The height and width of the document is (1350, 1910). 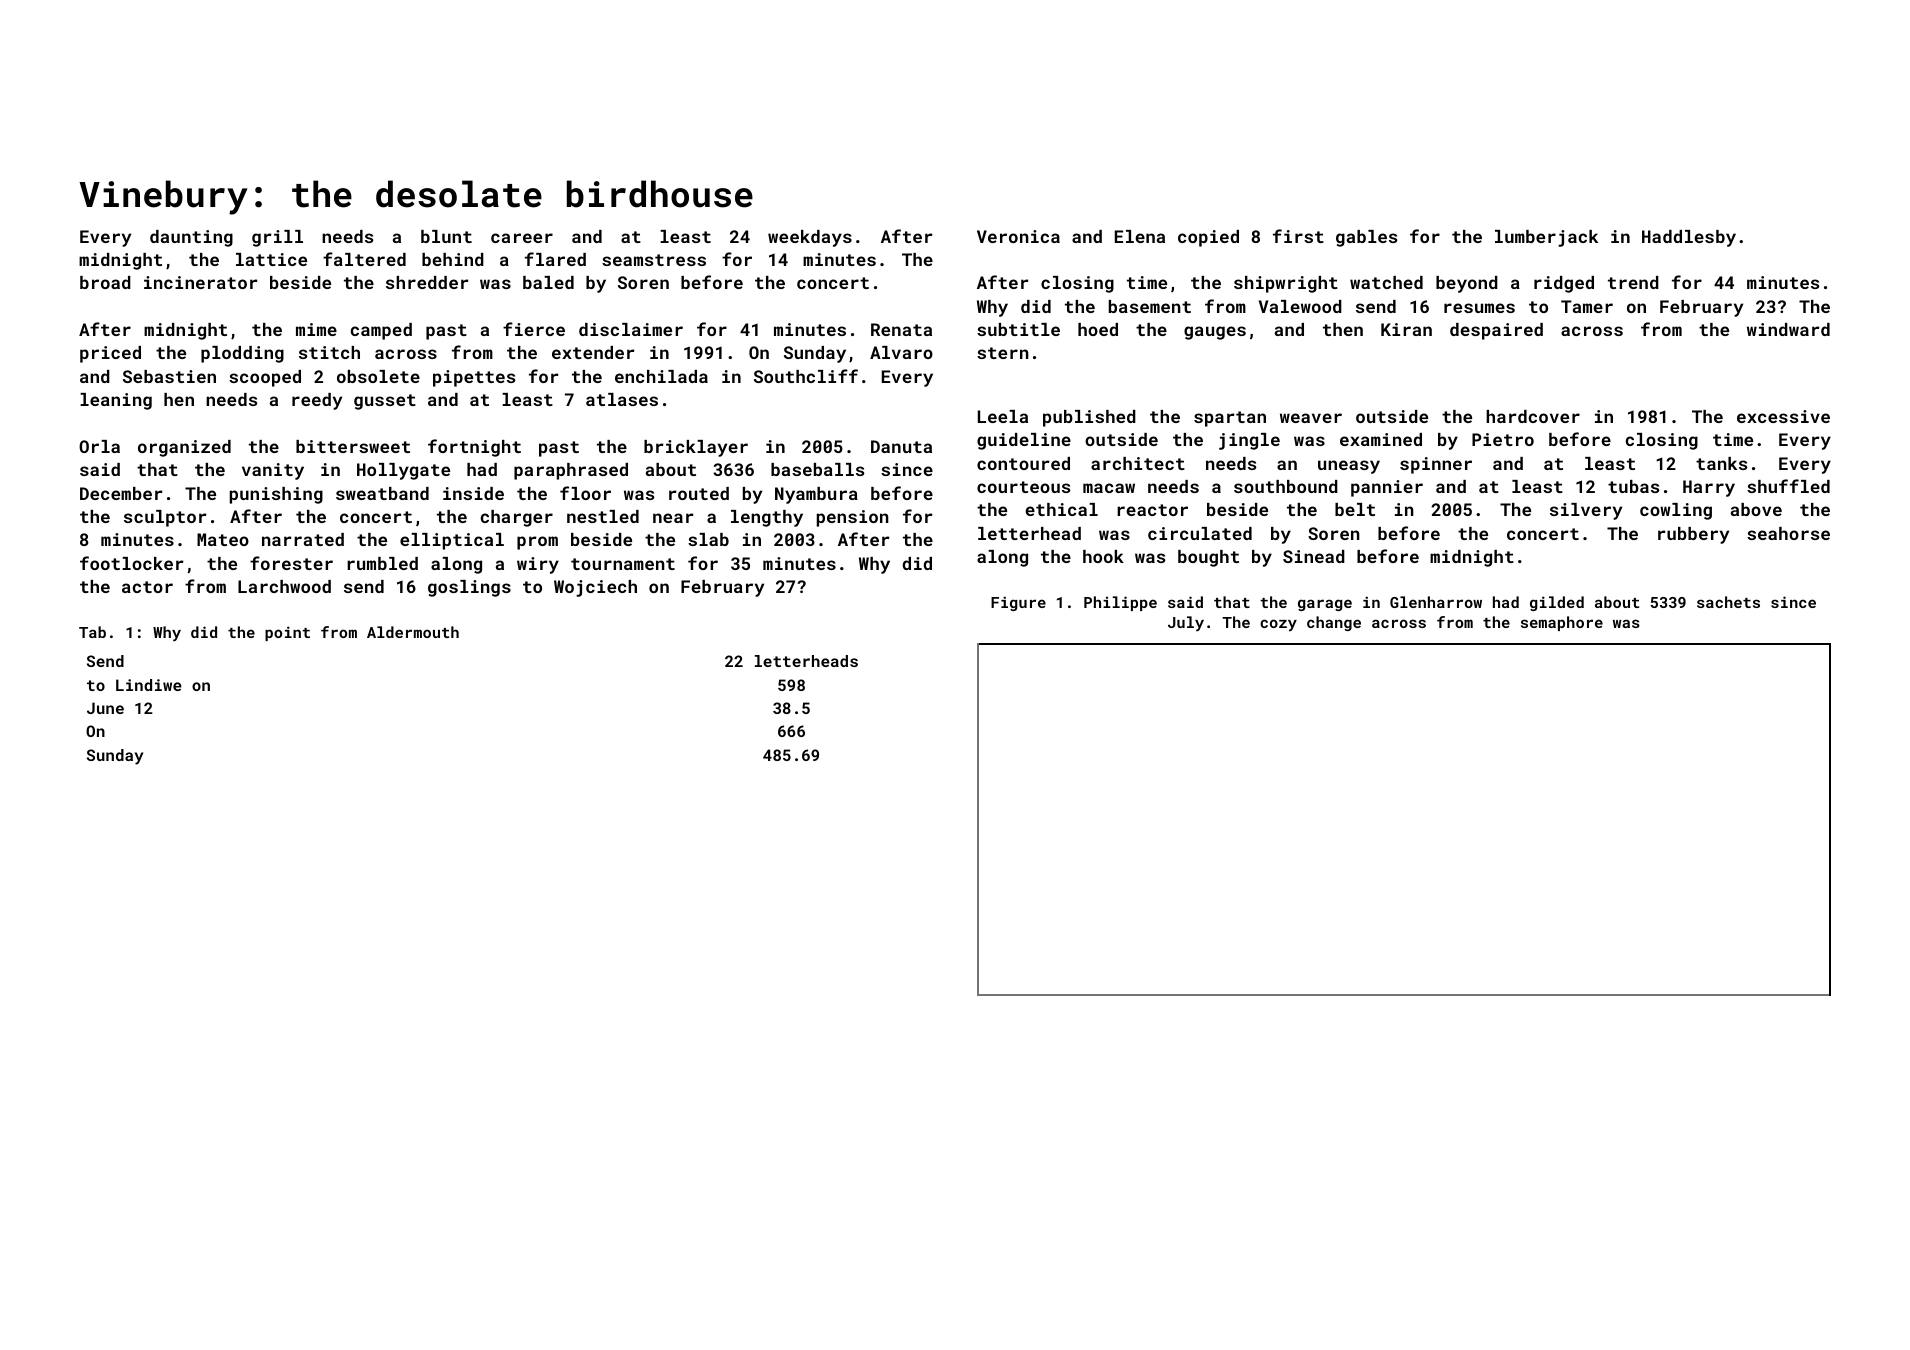 What do you see at coordinates (474, 448) in the document?
I see `fortnight` at bounding box center [474, 448].
